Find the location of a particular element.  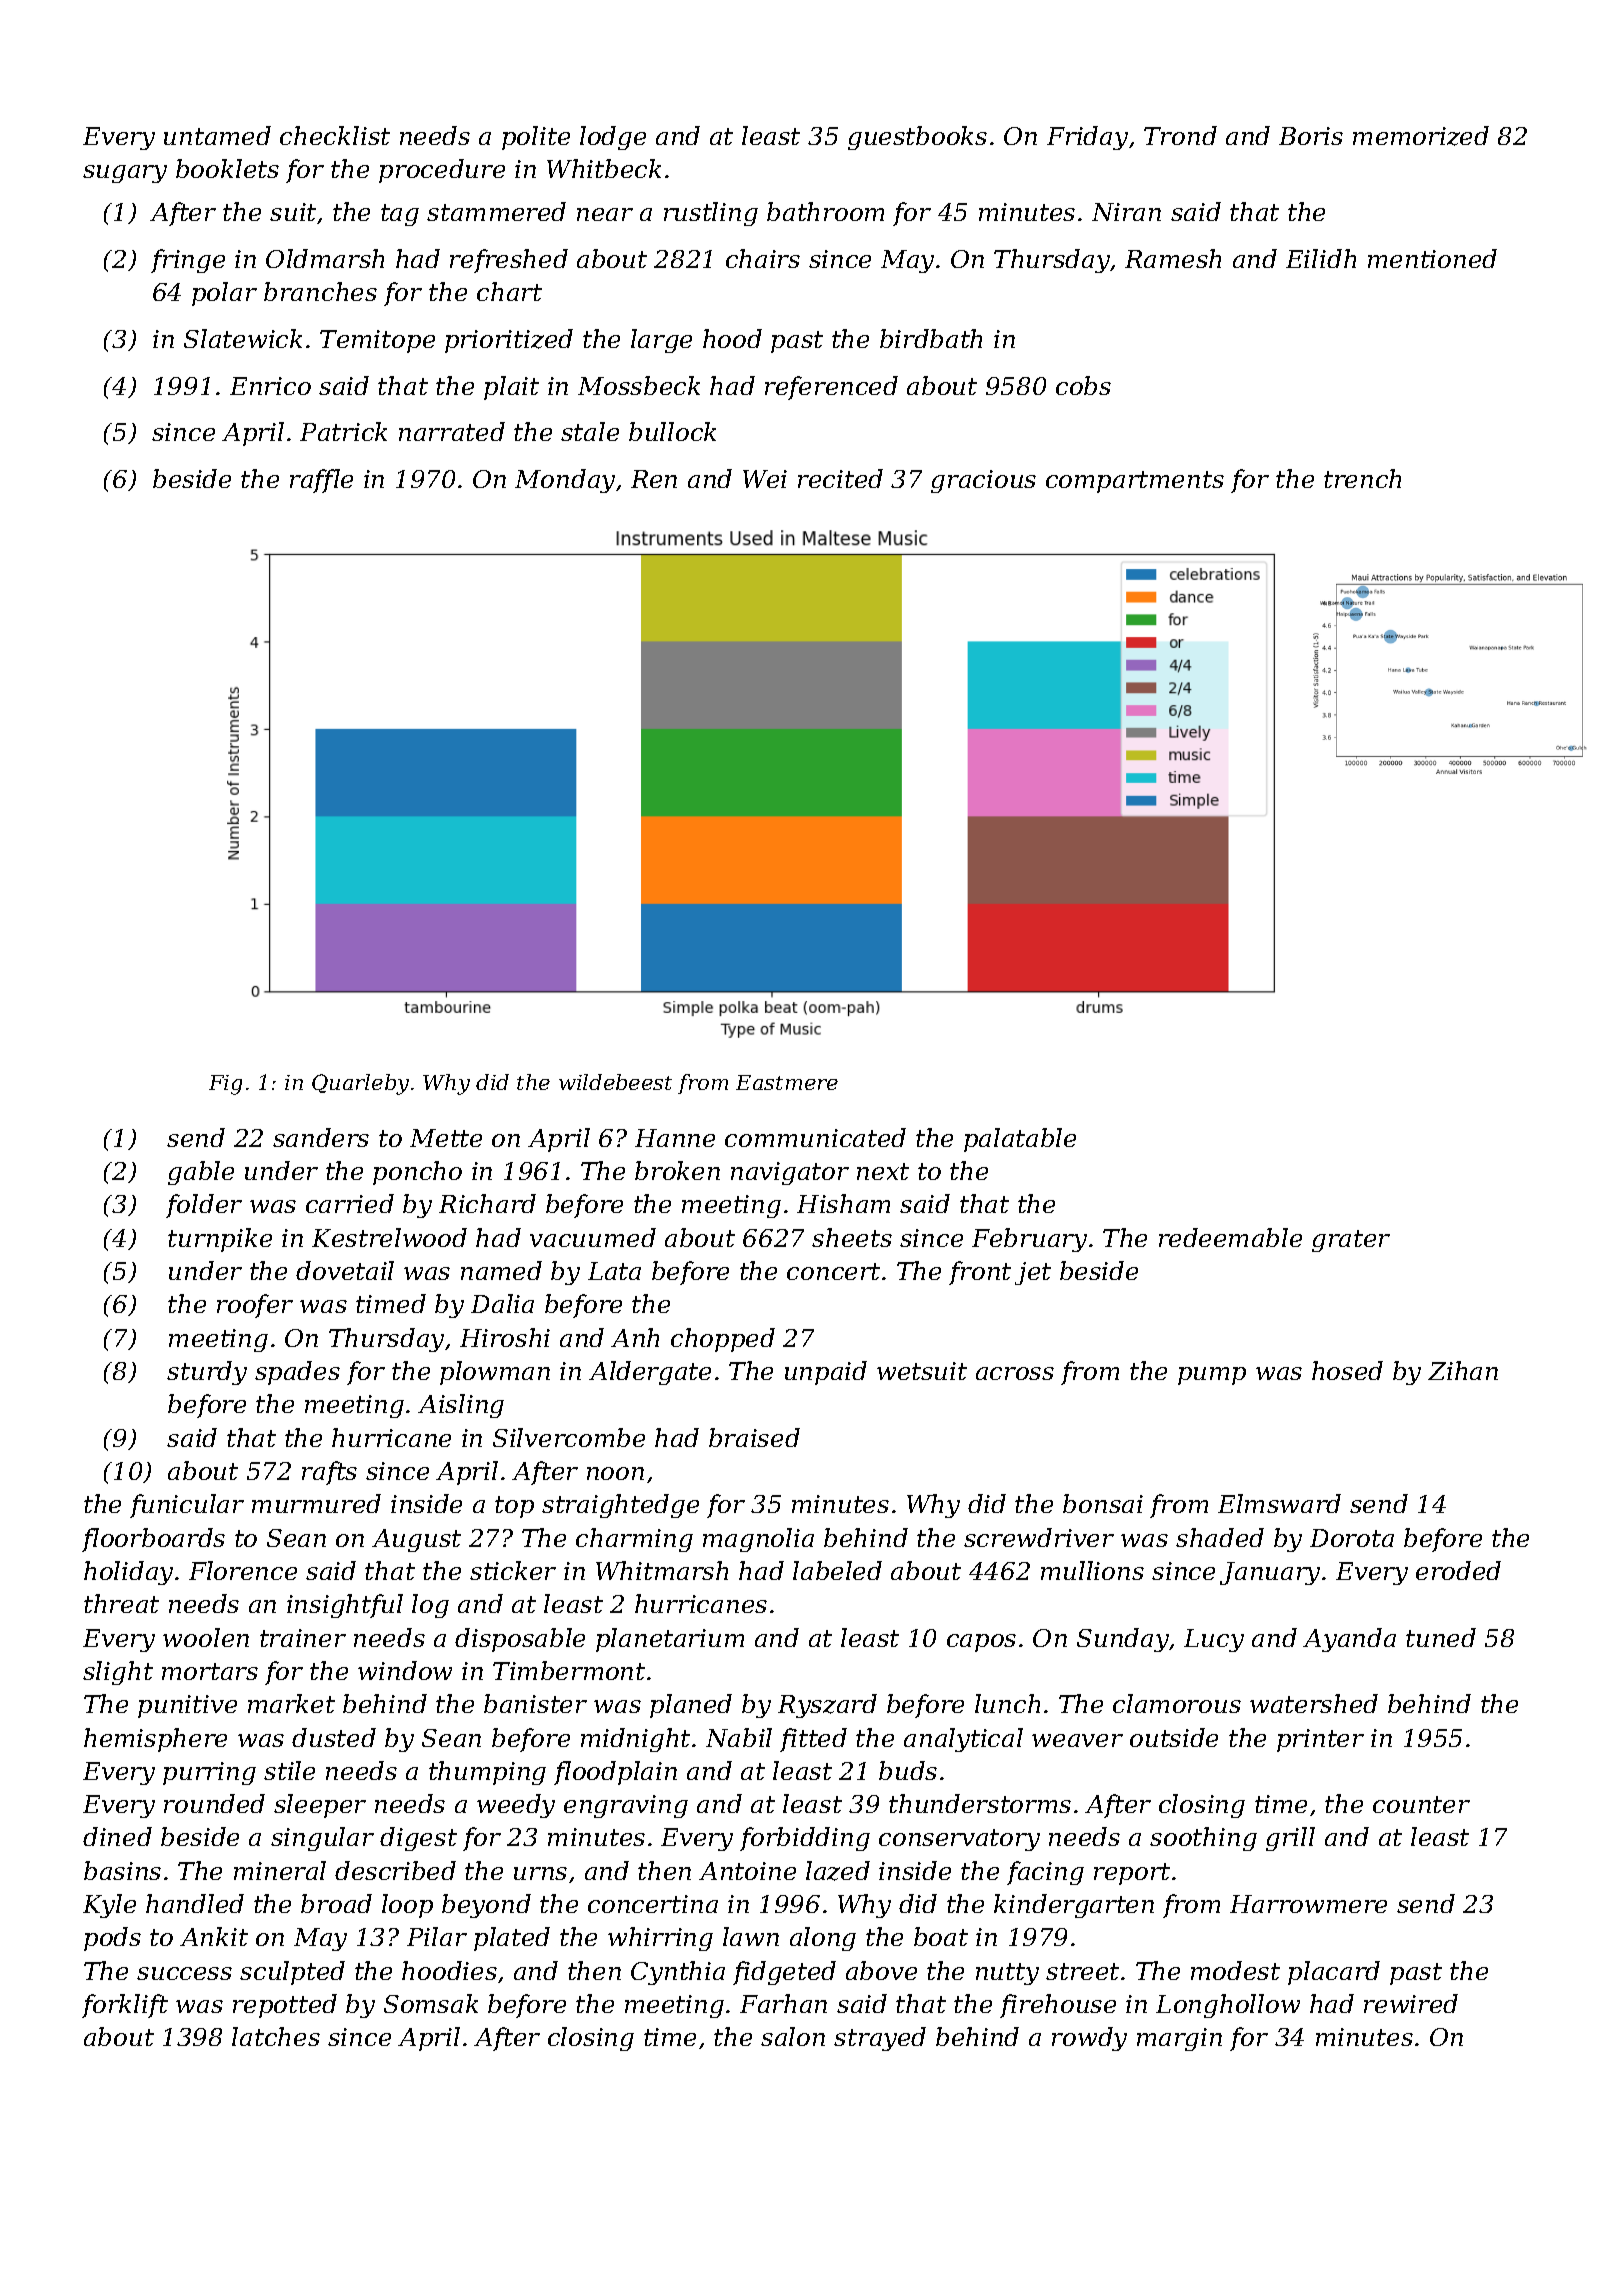

Eastmere is located at coordinates (787, 1082).
